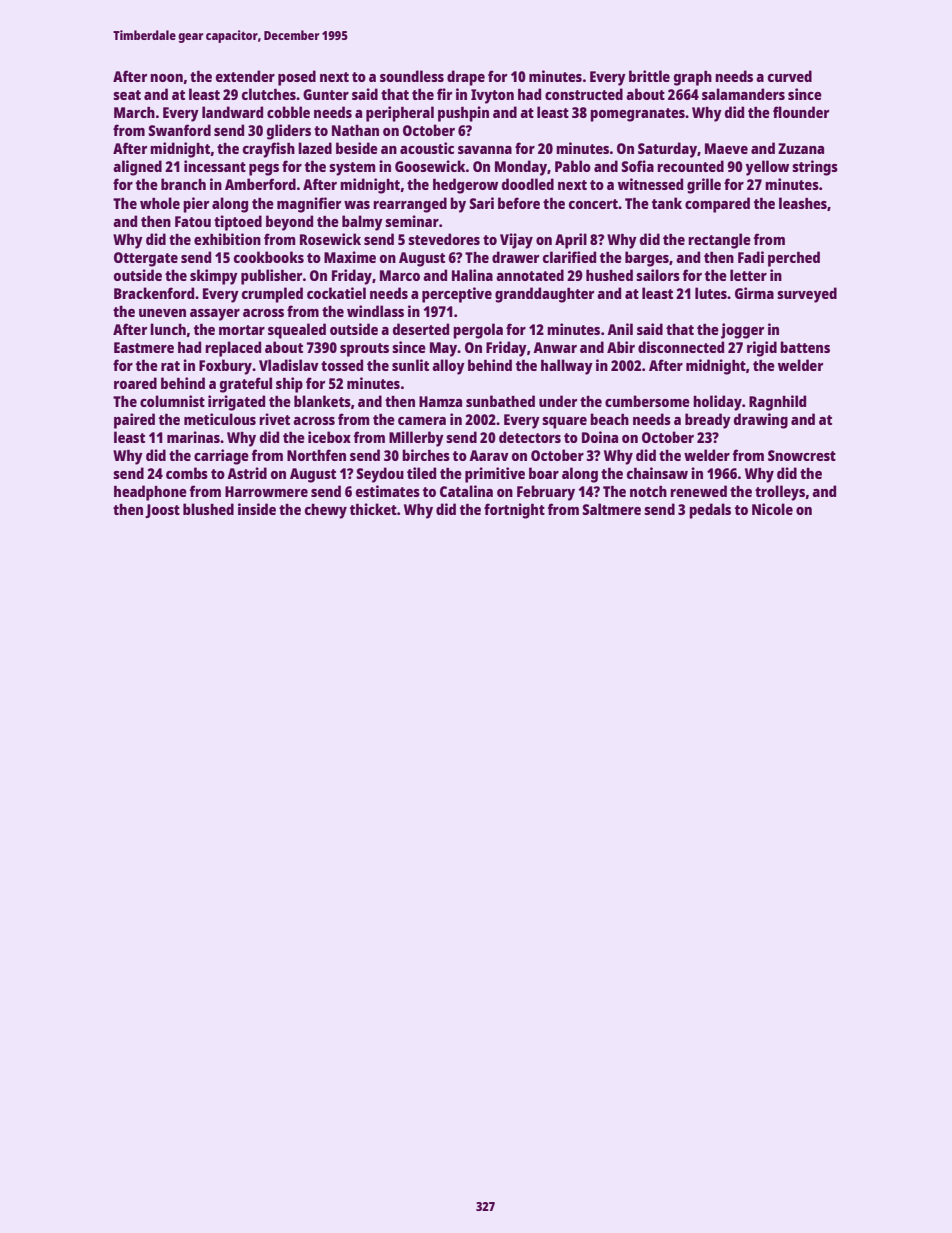  What do you see at coordinates (500, 401) in the document?
I see `sunbathed` at bounding box center [500, 401].
